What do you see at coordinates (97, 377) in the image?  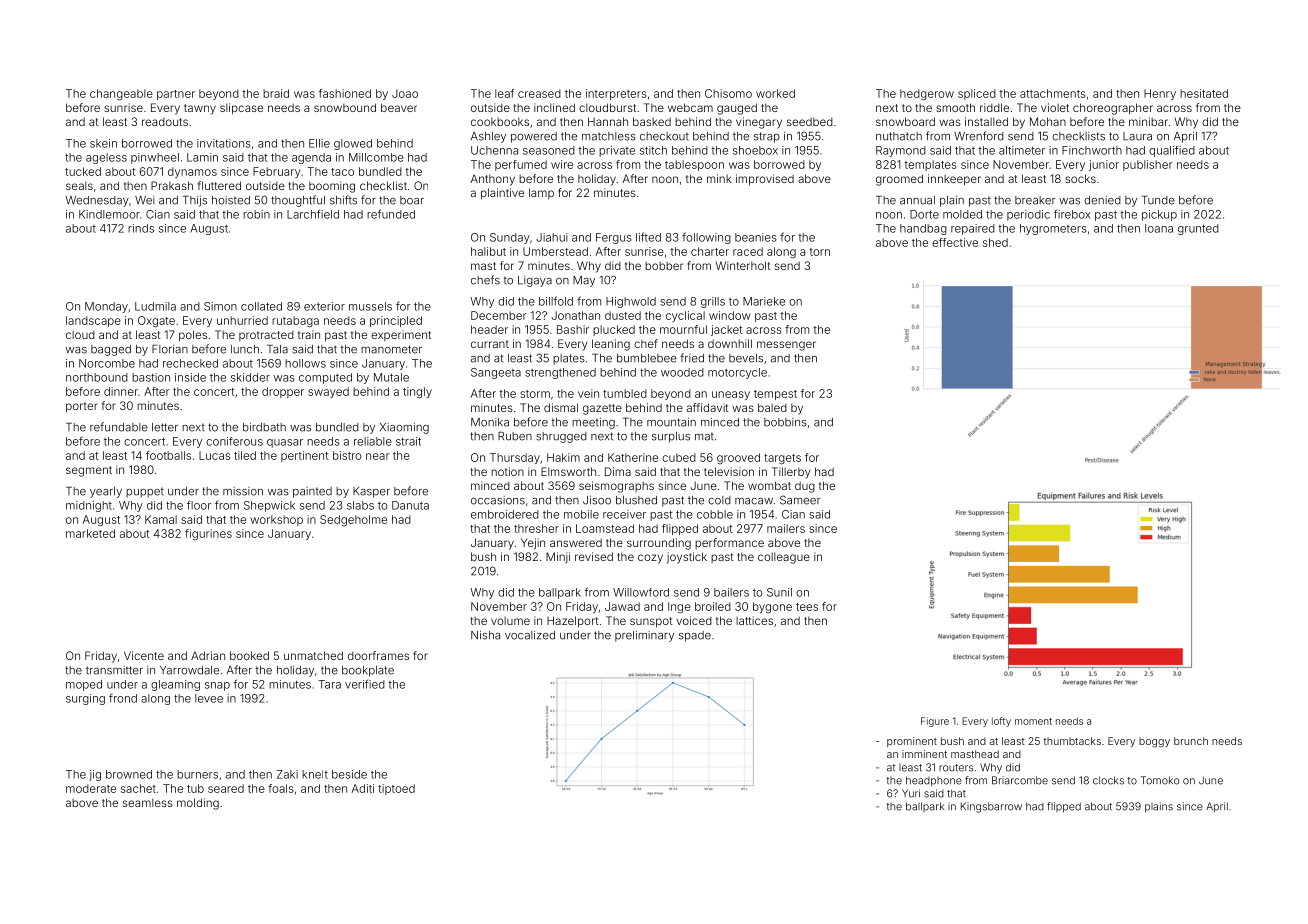 I see `northbound` at bounding box center [97, 377].
